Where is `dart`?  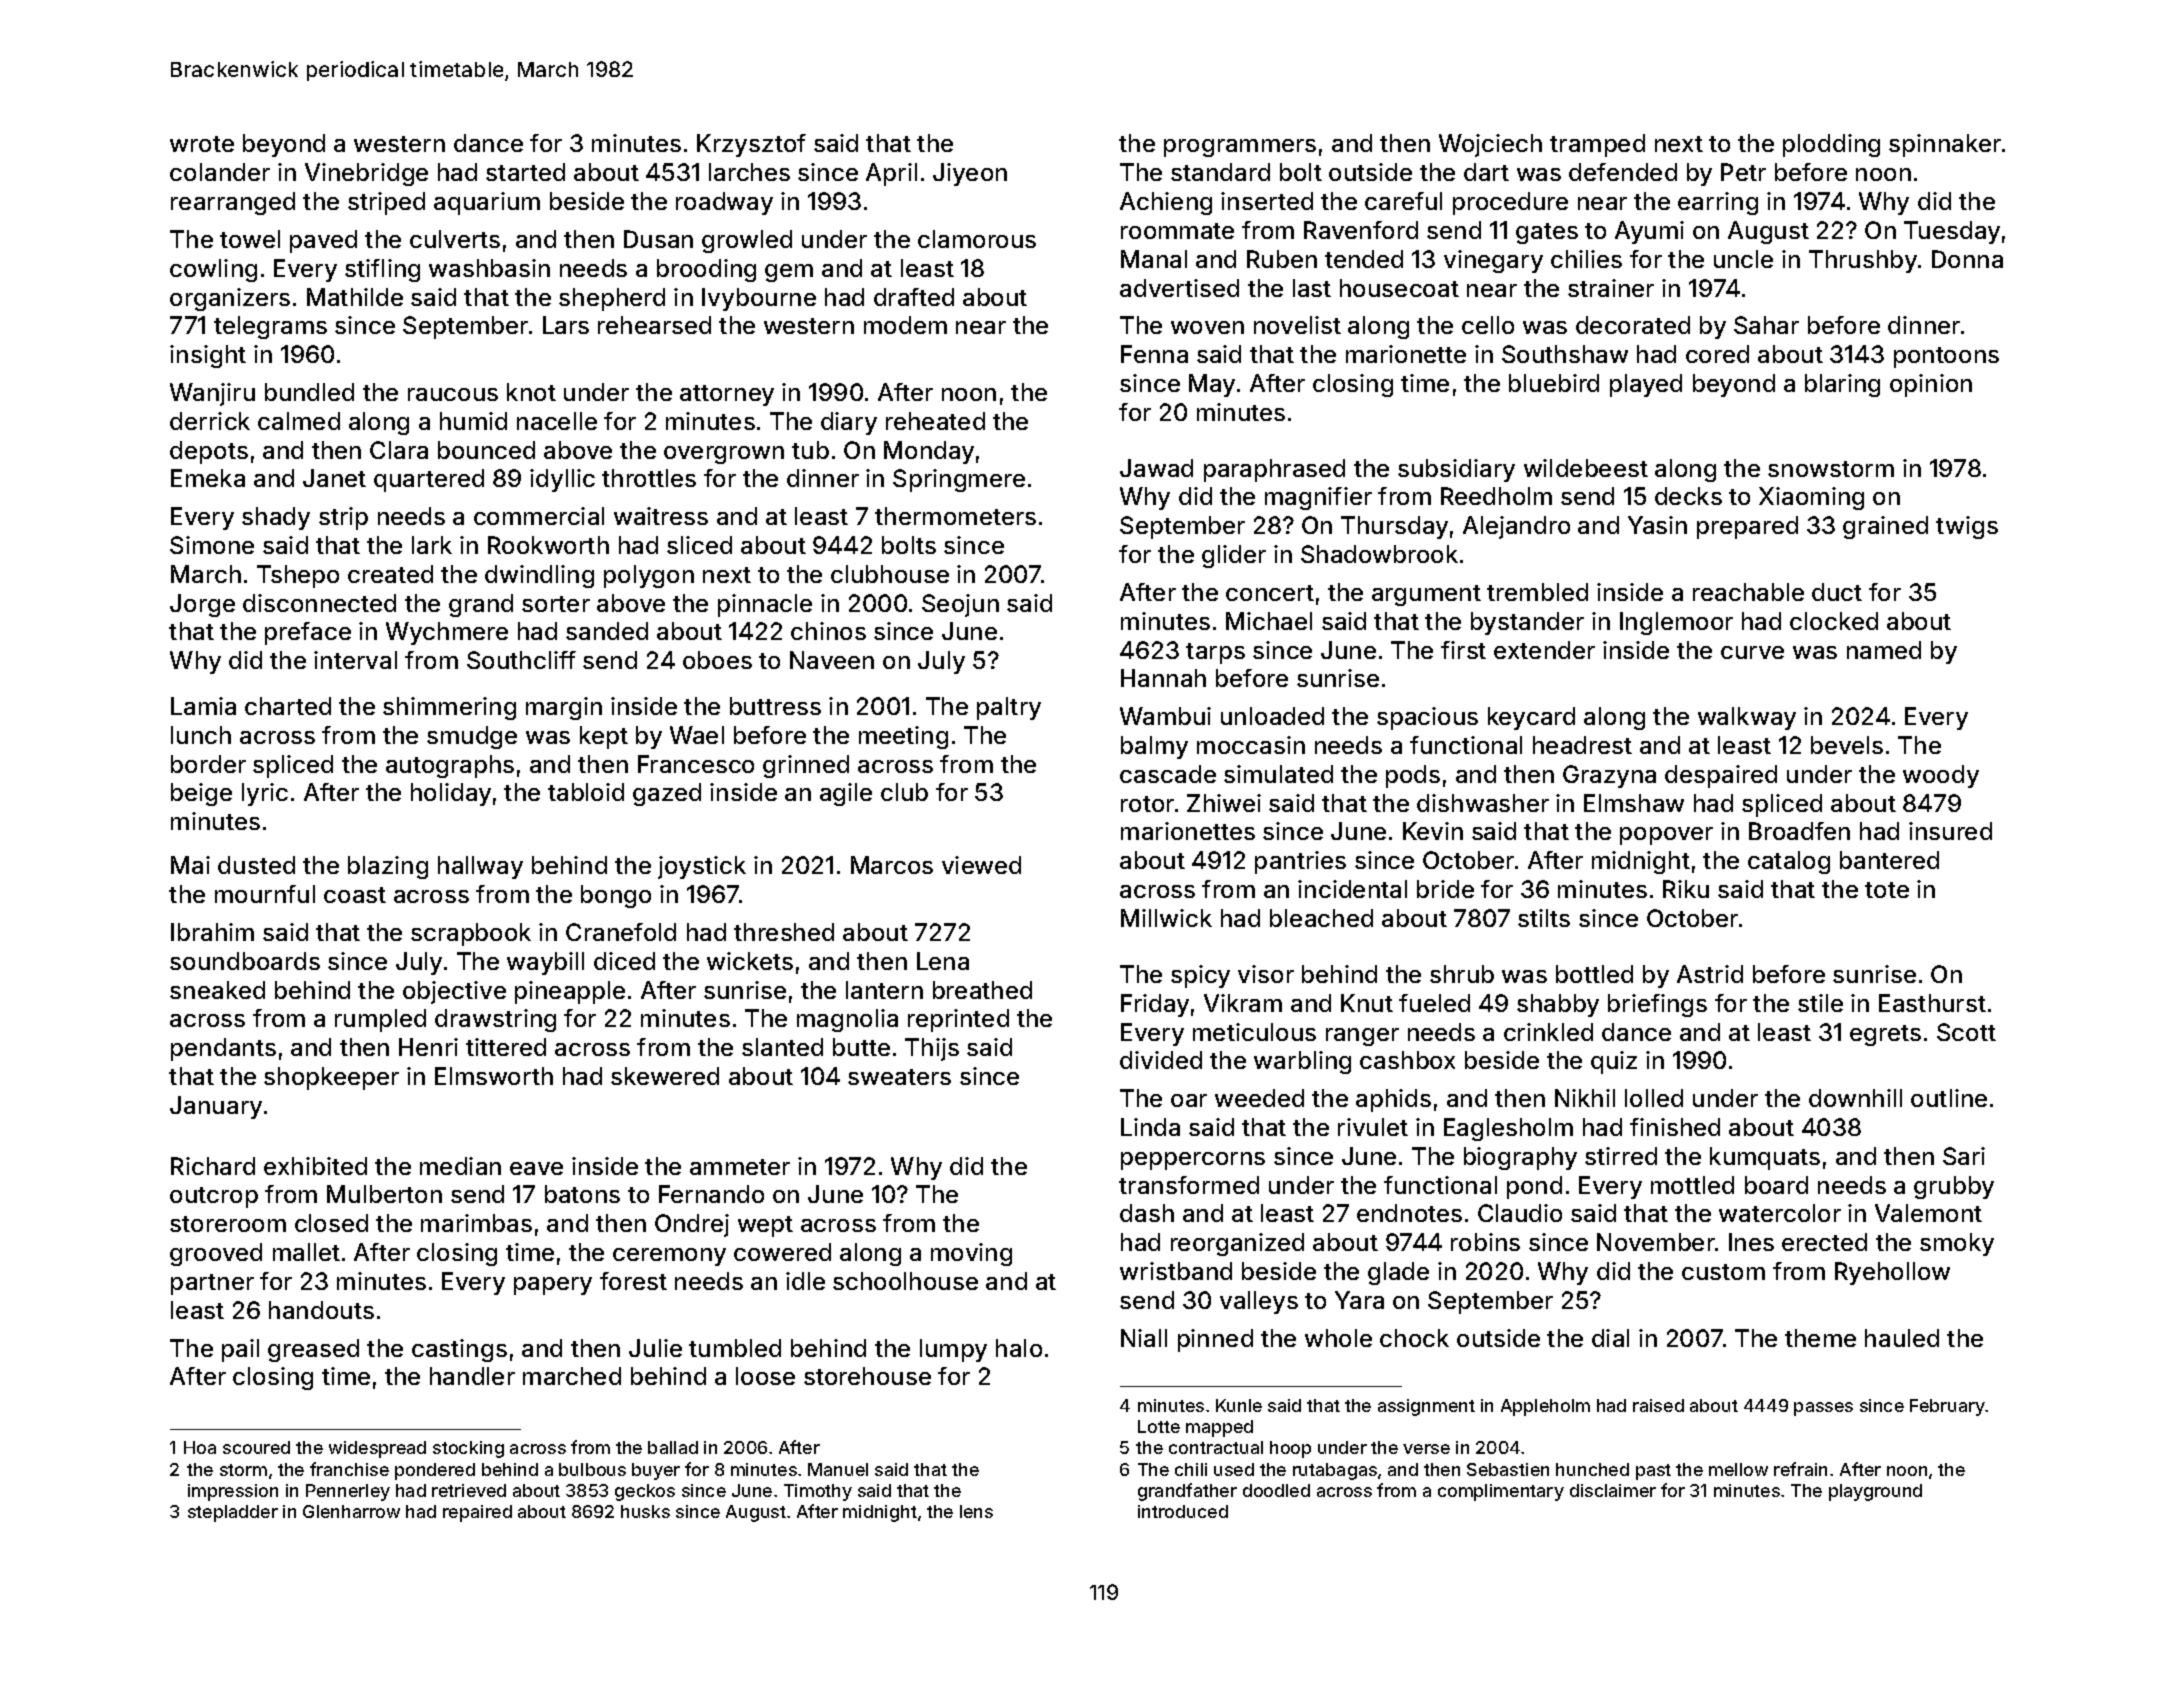 dart is located at coordinates (1486, 172).
